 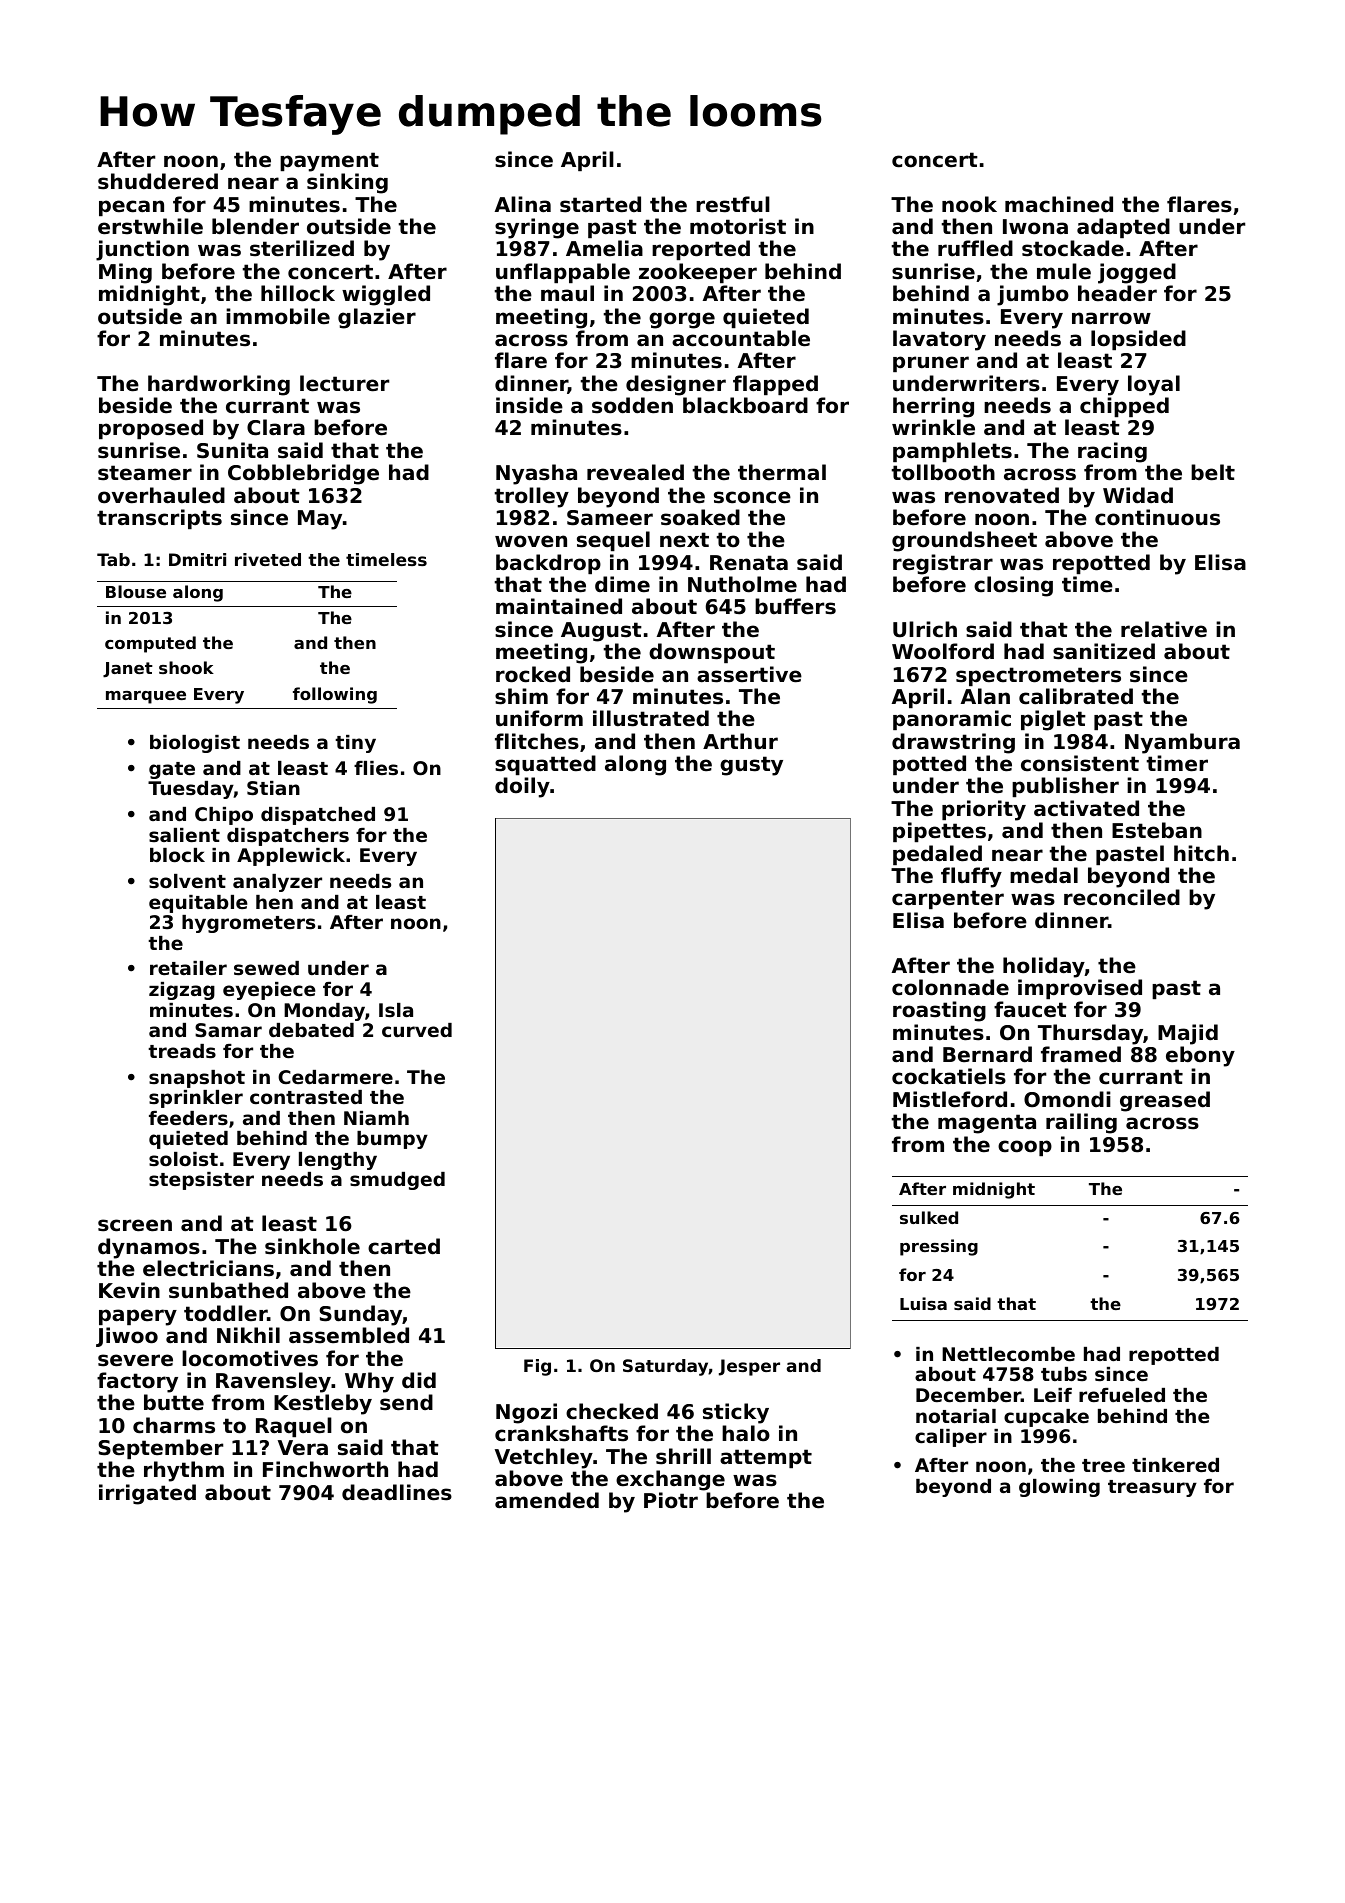 What do you see at coordinates (174, 1402) in the image?
I see `butte` at bounding box center [174, 1402].
